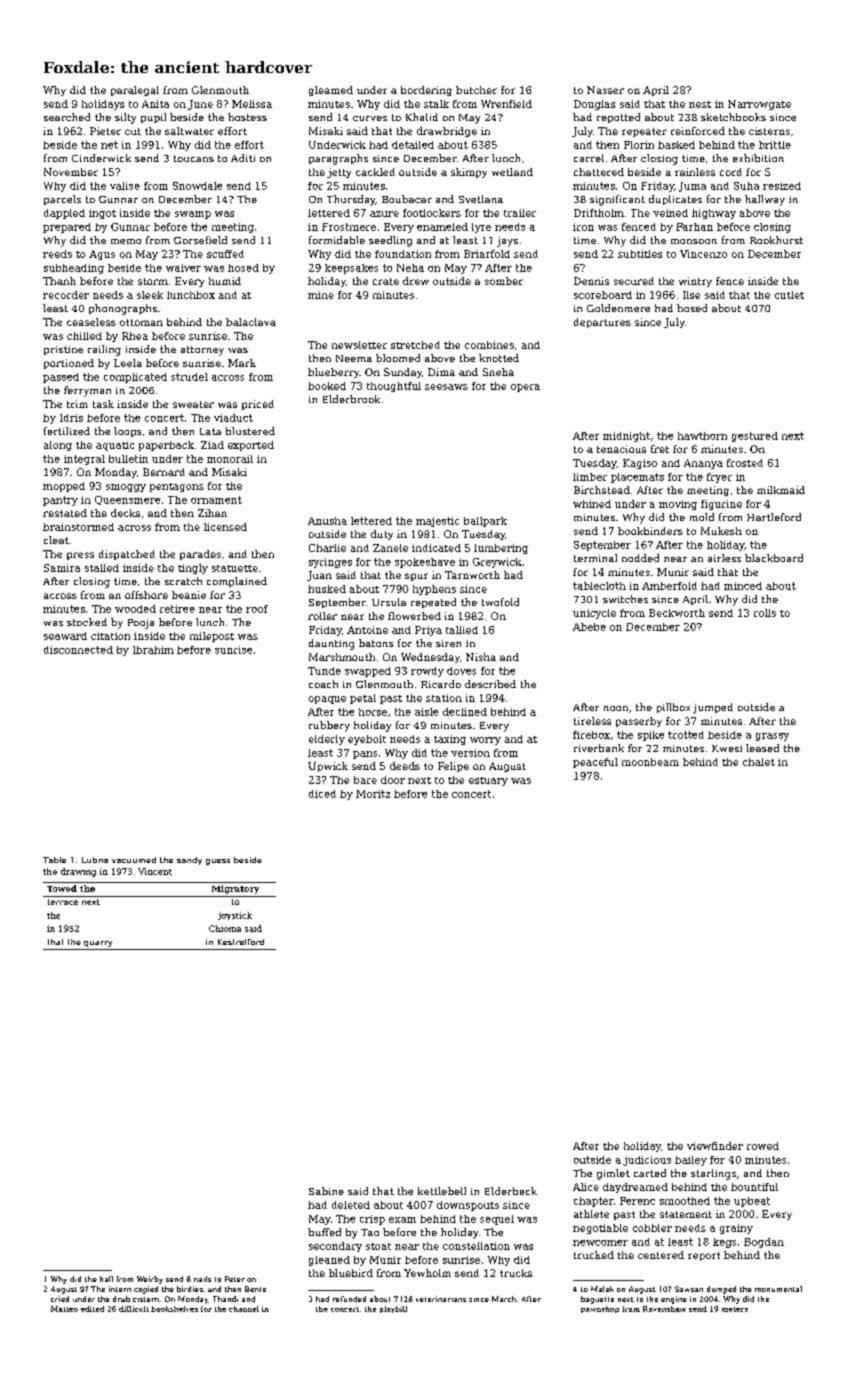 The image size is (849, 1400). I want to click on bountiful, so click(754, 1187).
